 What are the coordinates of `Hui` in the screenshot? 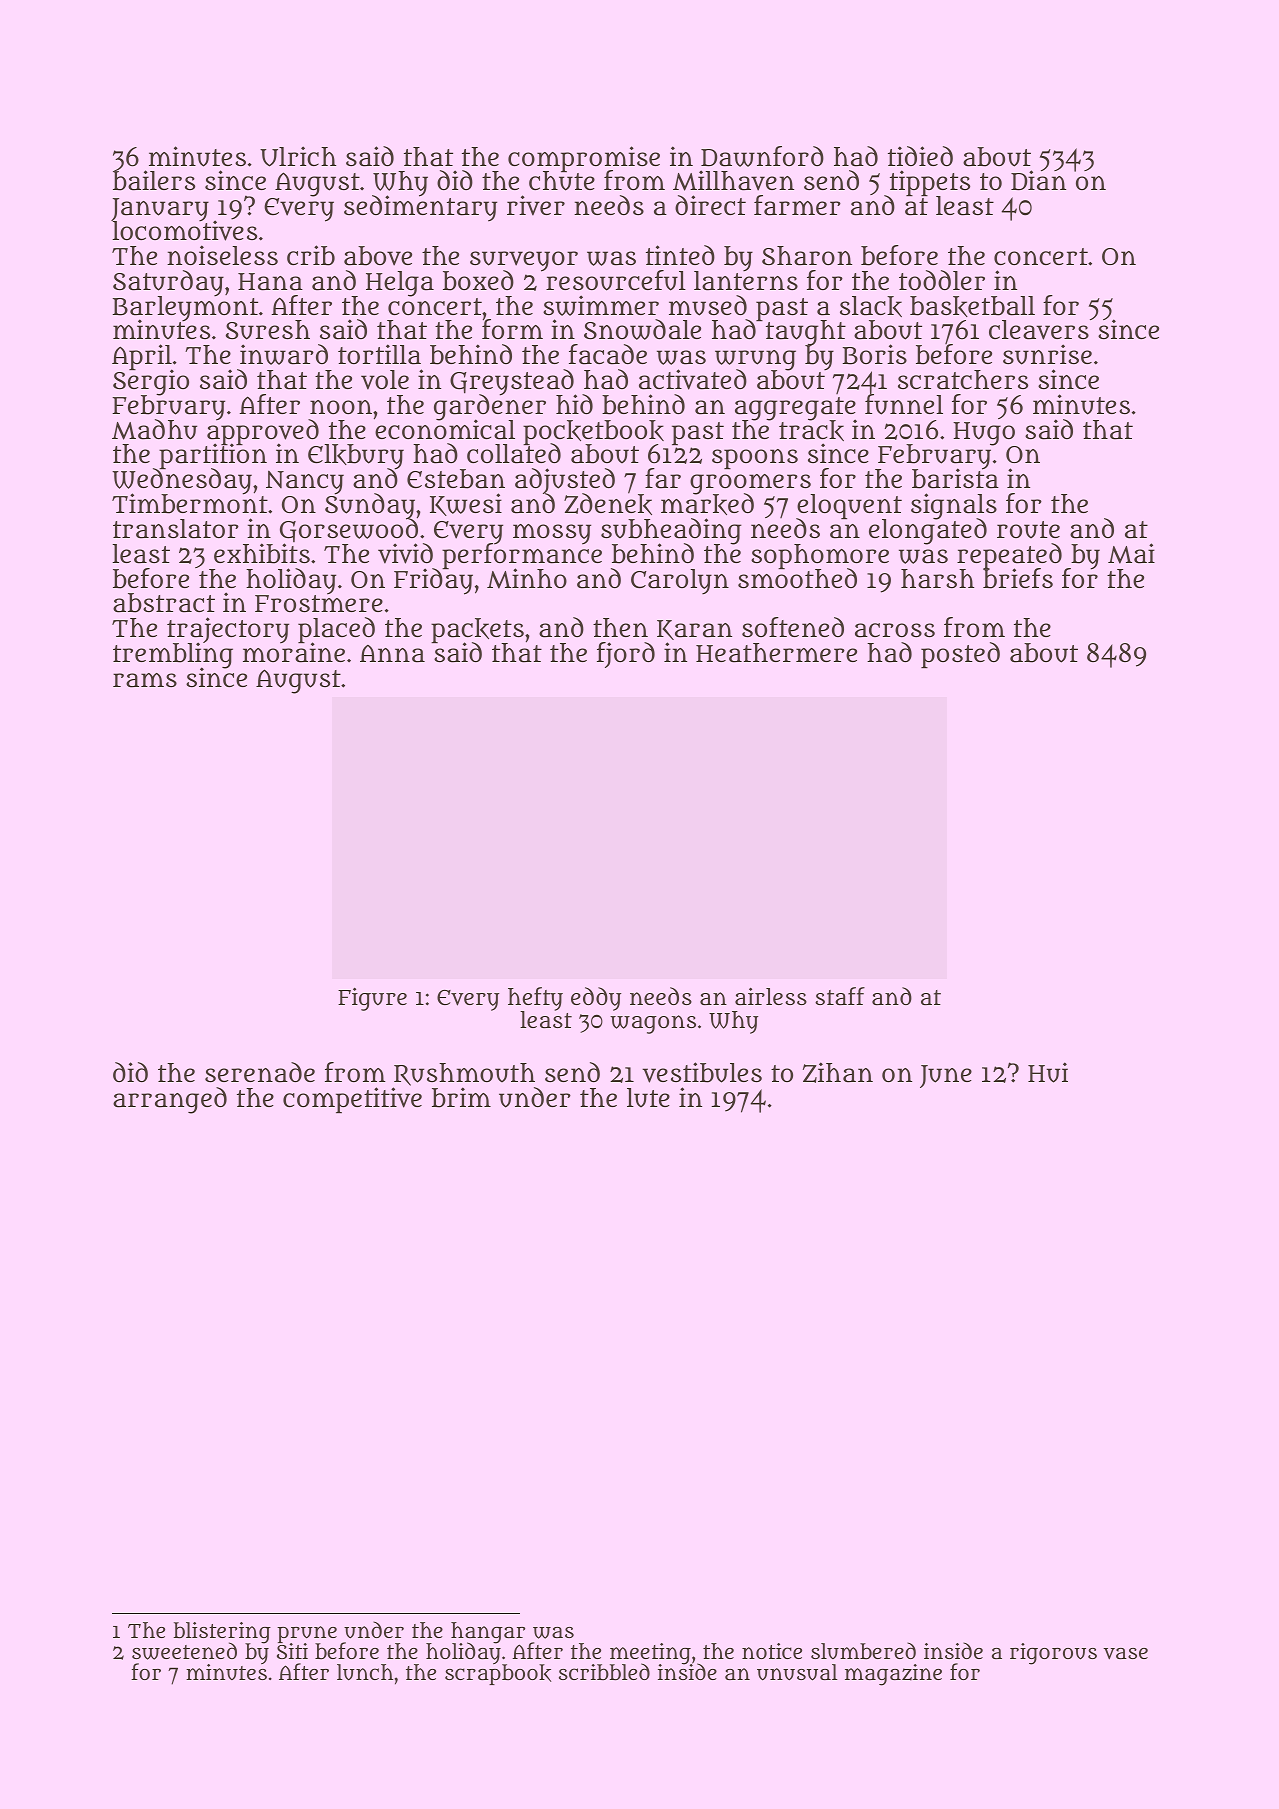 It's located at (1048, 1072).
